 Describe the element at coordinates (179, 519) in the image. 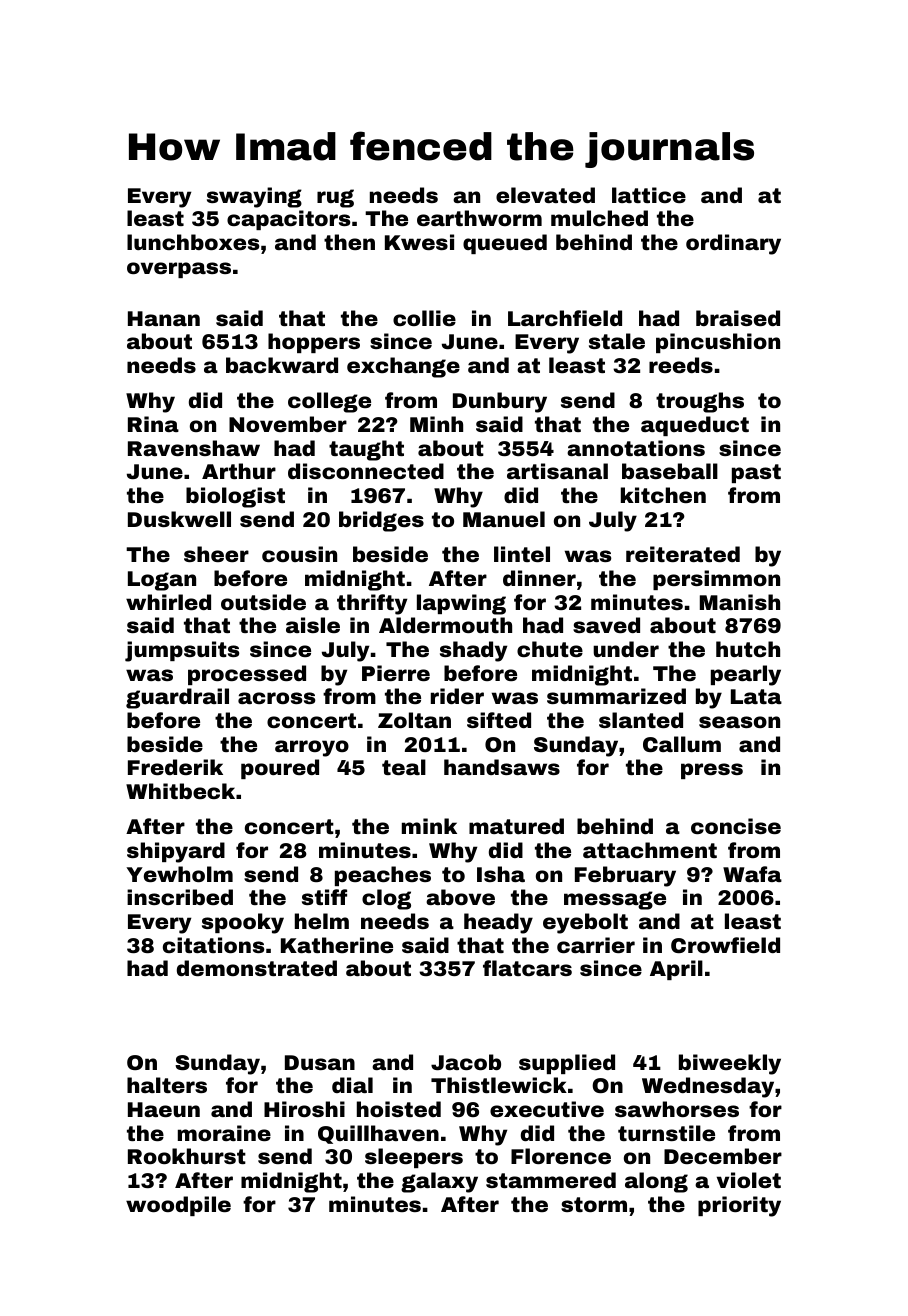

I see `Duskwell` at that location.
